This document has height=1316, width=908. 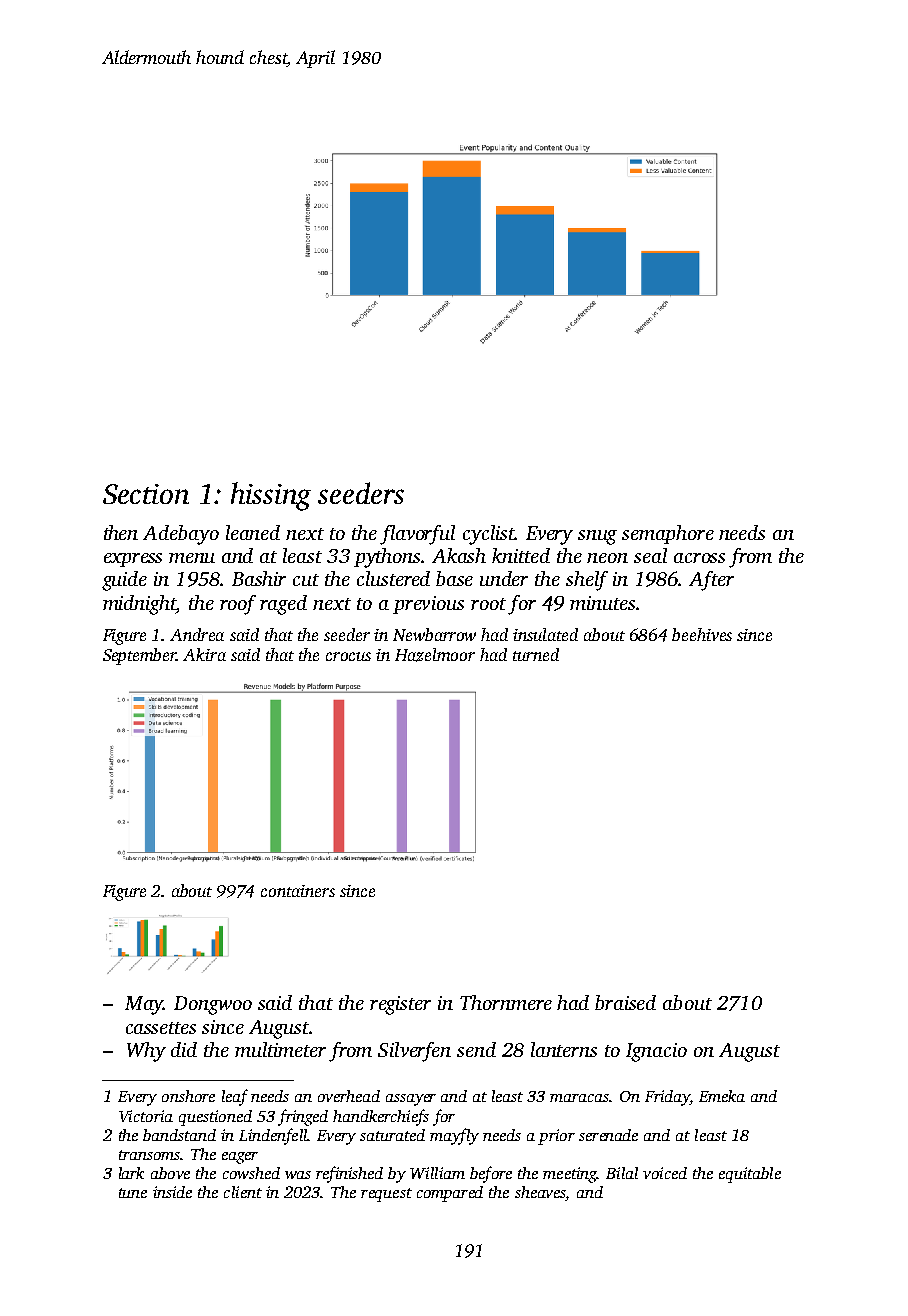 I want to click on containers, so click(x=298, y=891).
